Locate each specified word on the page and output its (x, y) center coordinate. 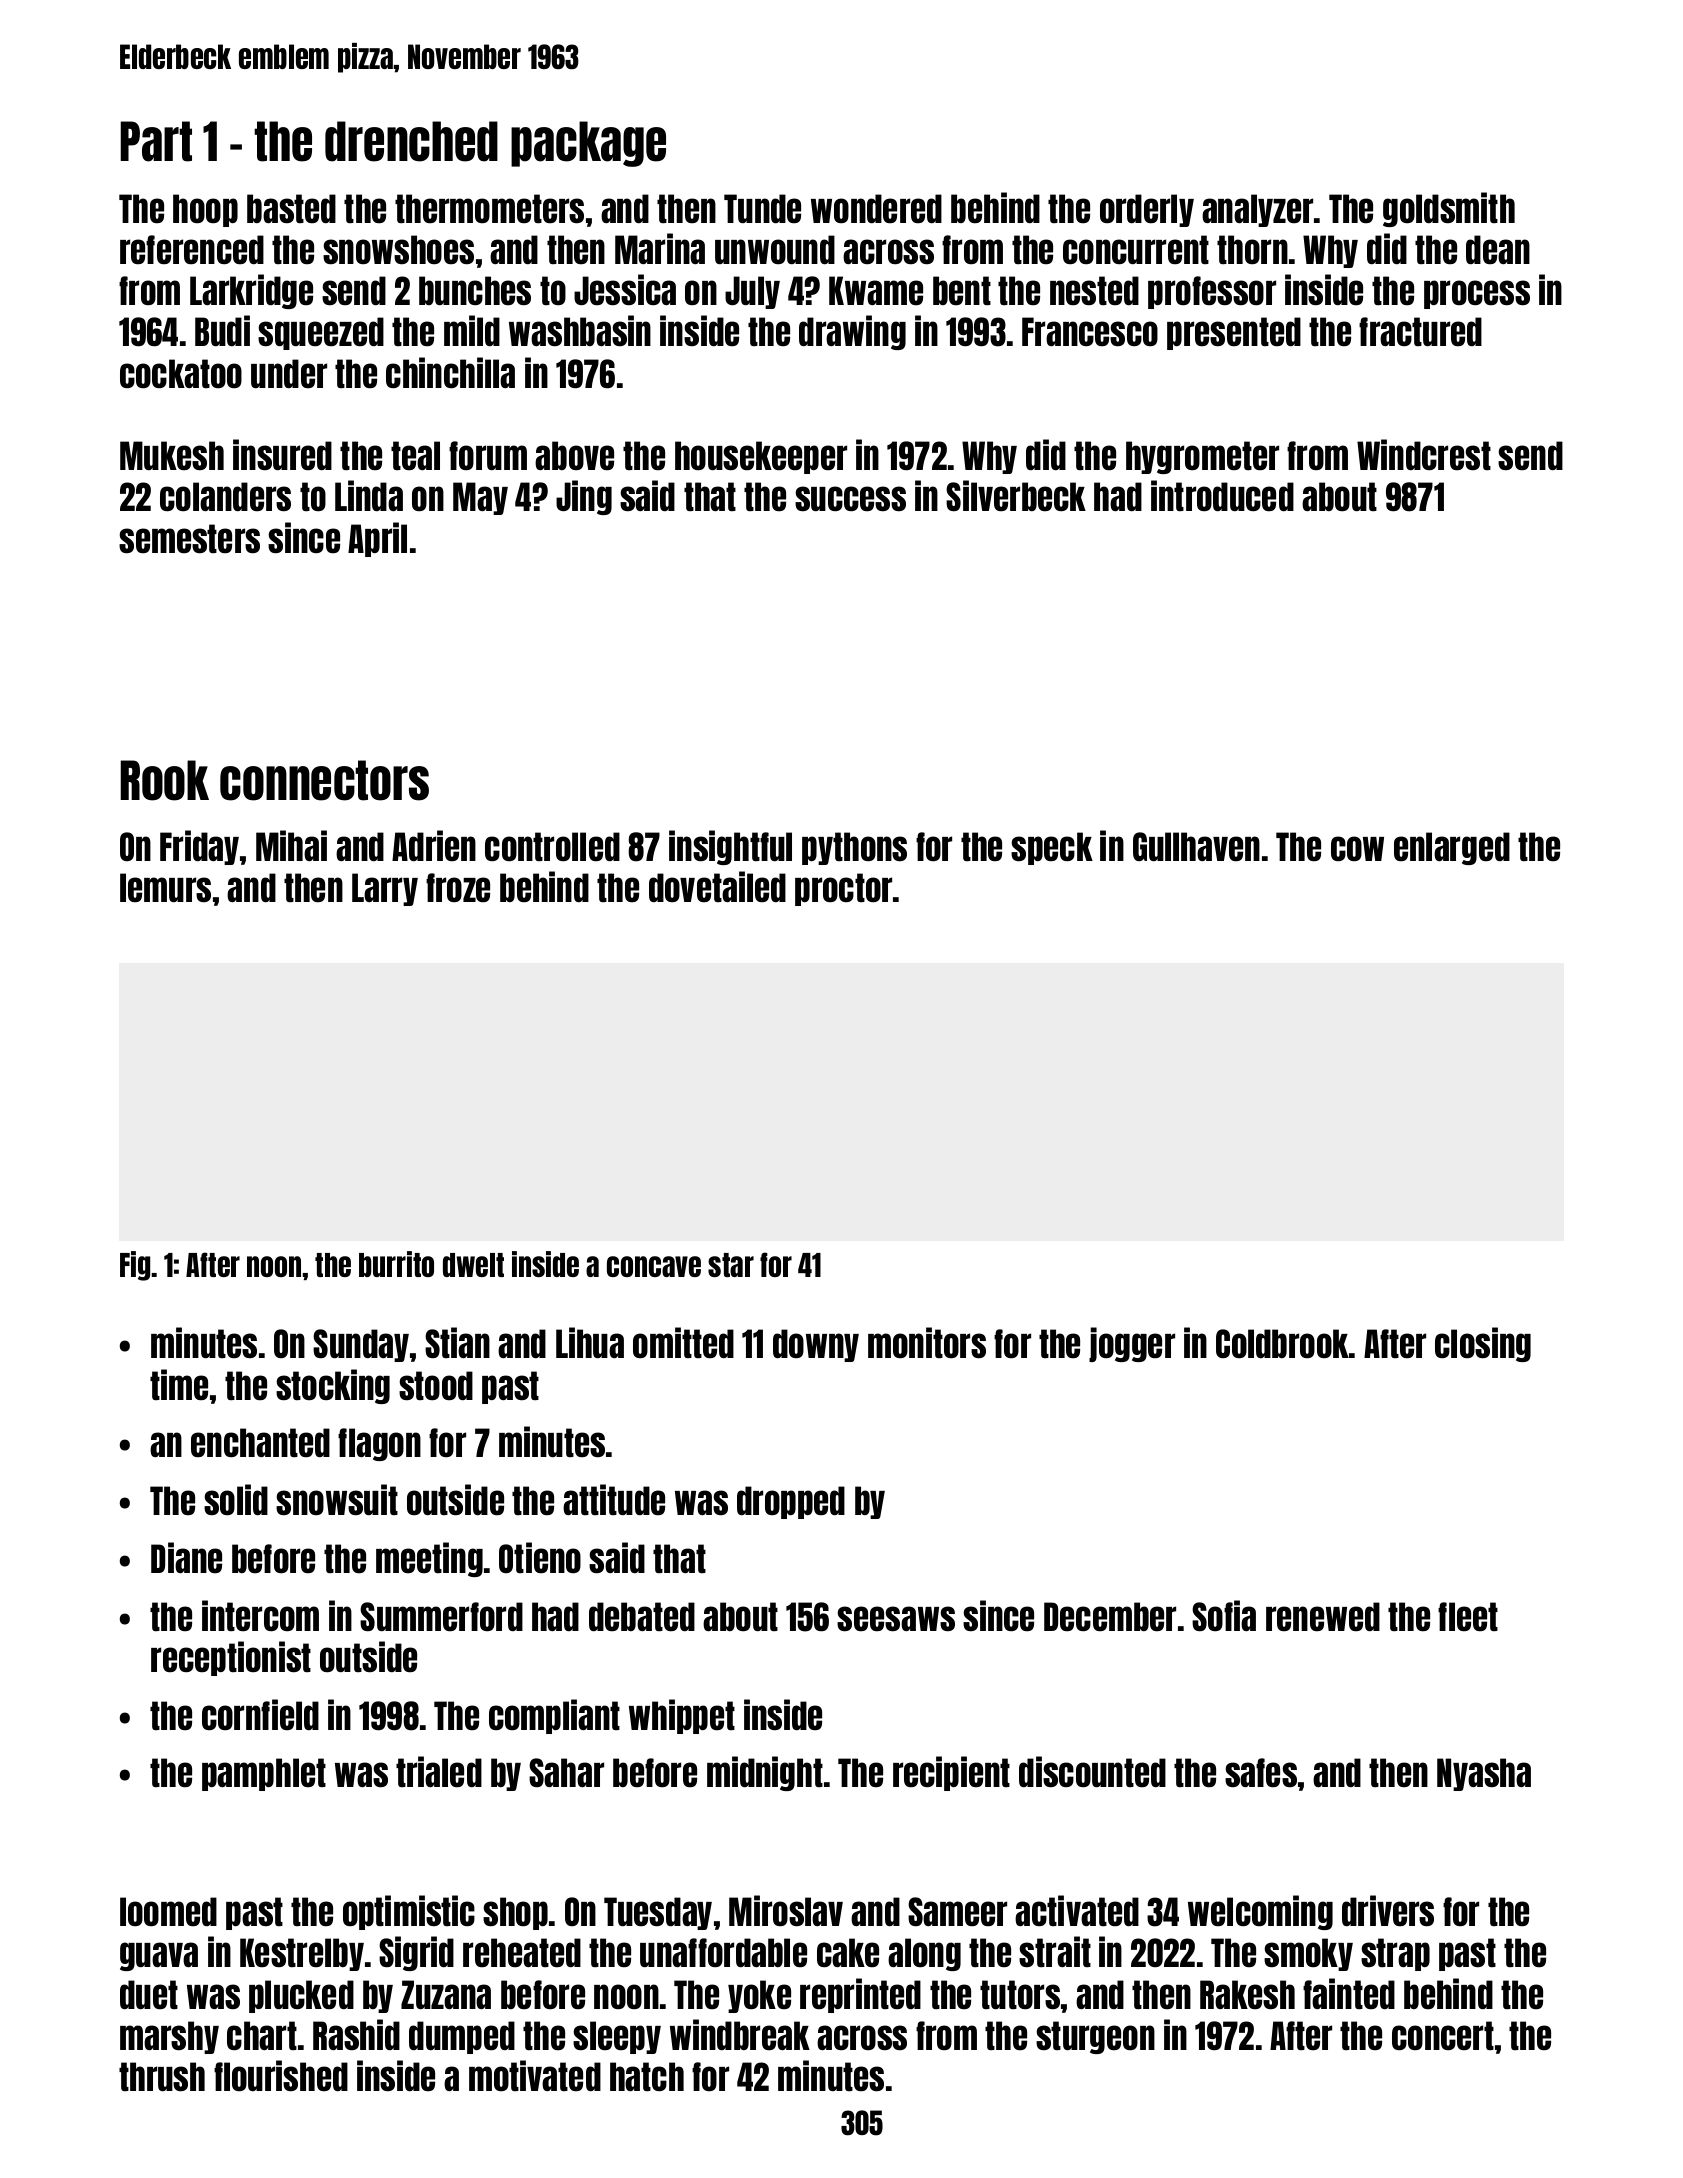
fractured (1420, 331)
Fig (135, 1266)
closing (1483, 1344)
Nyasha (1484, 1774)
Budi (222, 330)
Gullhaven (1196, 846)
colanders (225, 496)
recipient (951, 1773)
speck (1052, 848)
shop (515, 1913)
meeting (429, 1559)
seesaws (896, 1618)
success (850, 498)
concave (654, 1266)
